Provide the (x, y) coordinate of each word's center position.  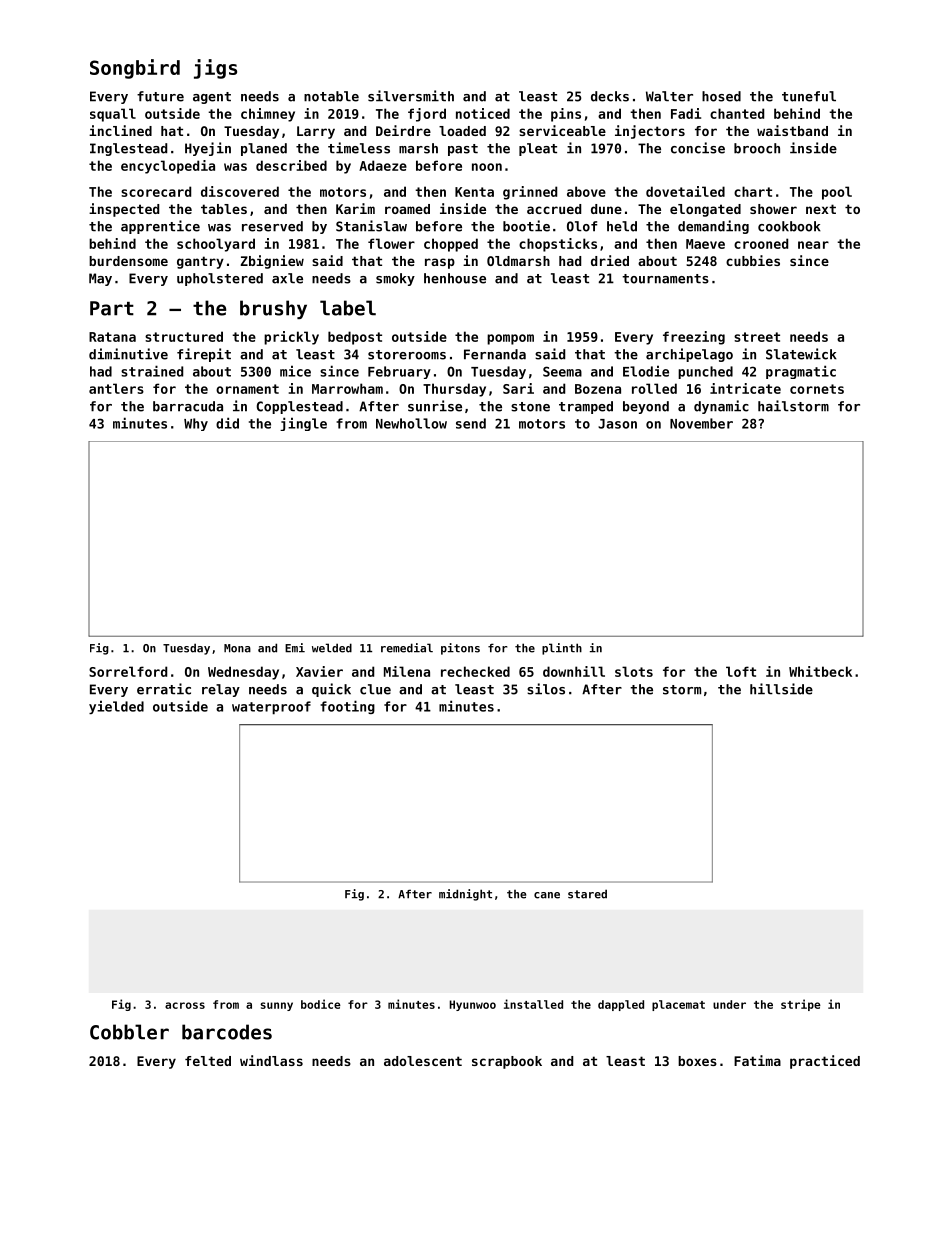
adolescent (423, 1061)
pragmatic (801, 372)
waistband (792, 130)
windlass (271, 1060)
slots (634, 671)
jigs (215, 69)
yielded (116, 707)
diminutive (128, 354)
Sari (518, 388)
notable (331, 96)
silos (546, 689)
